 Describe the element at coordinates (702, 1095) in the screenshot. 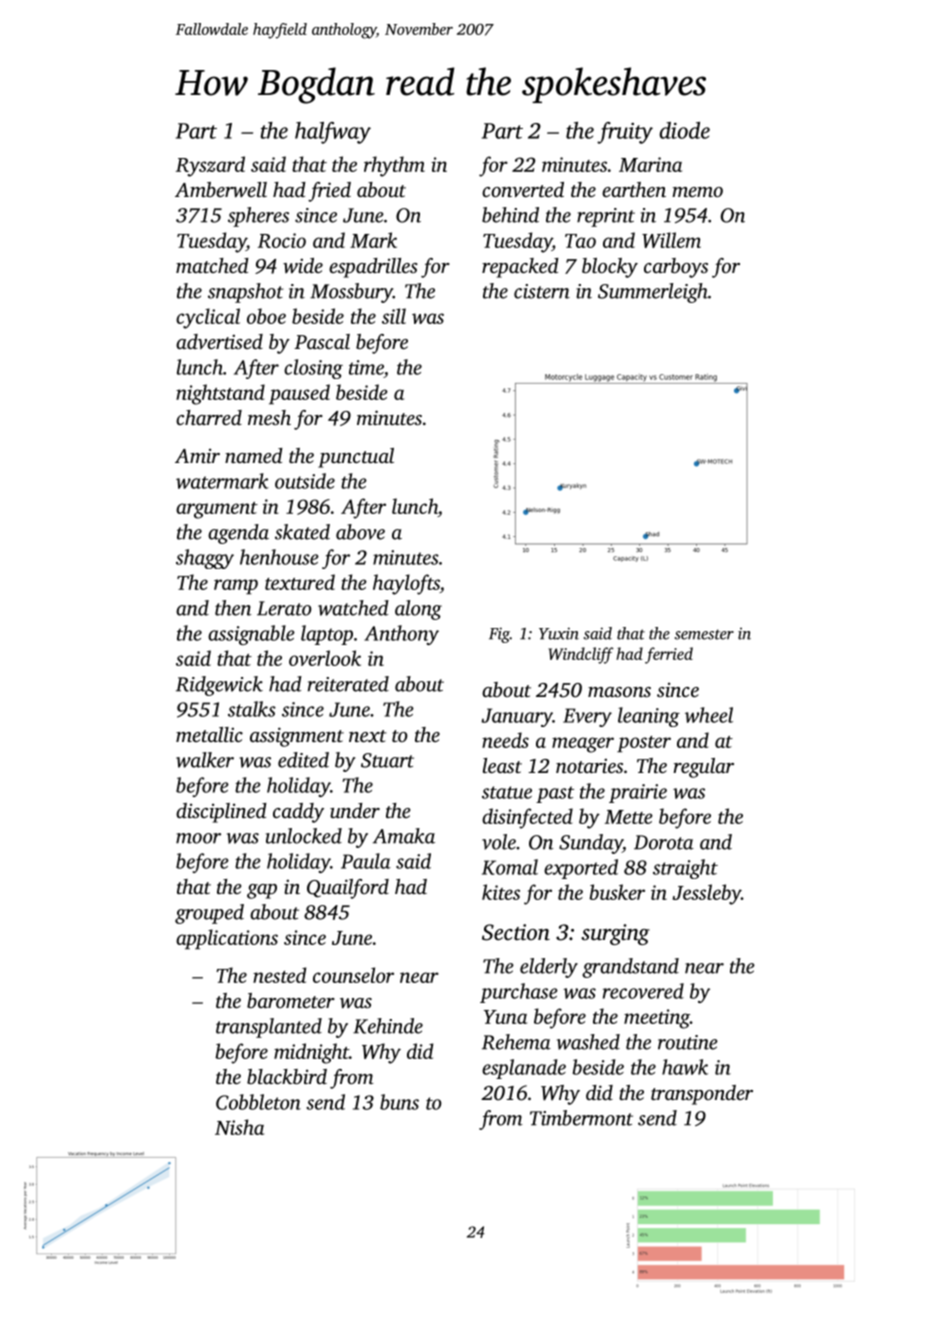

I see `transponder` at that location.
